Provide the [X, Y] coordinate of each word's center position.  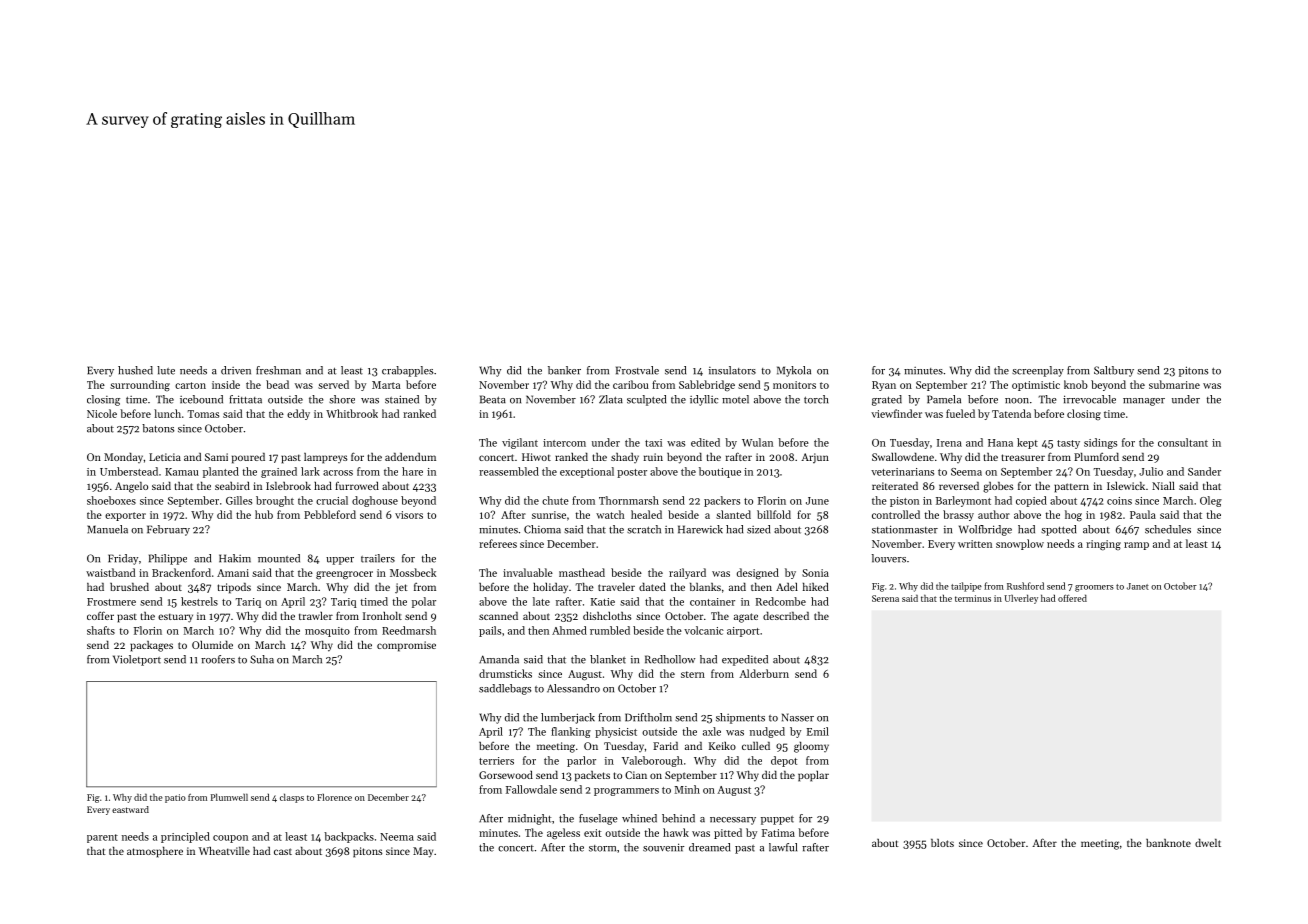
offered [1072, 598]
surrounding [140, 385]
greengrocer [344, 575]
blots [942, 843]
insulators [732, 370]
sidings [1100, 443]
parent [102, 838]
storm [602, 848]
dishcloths [607, 616]
